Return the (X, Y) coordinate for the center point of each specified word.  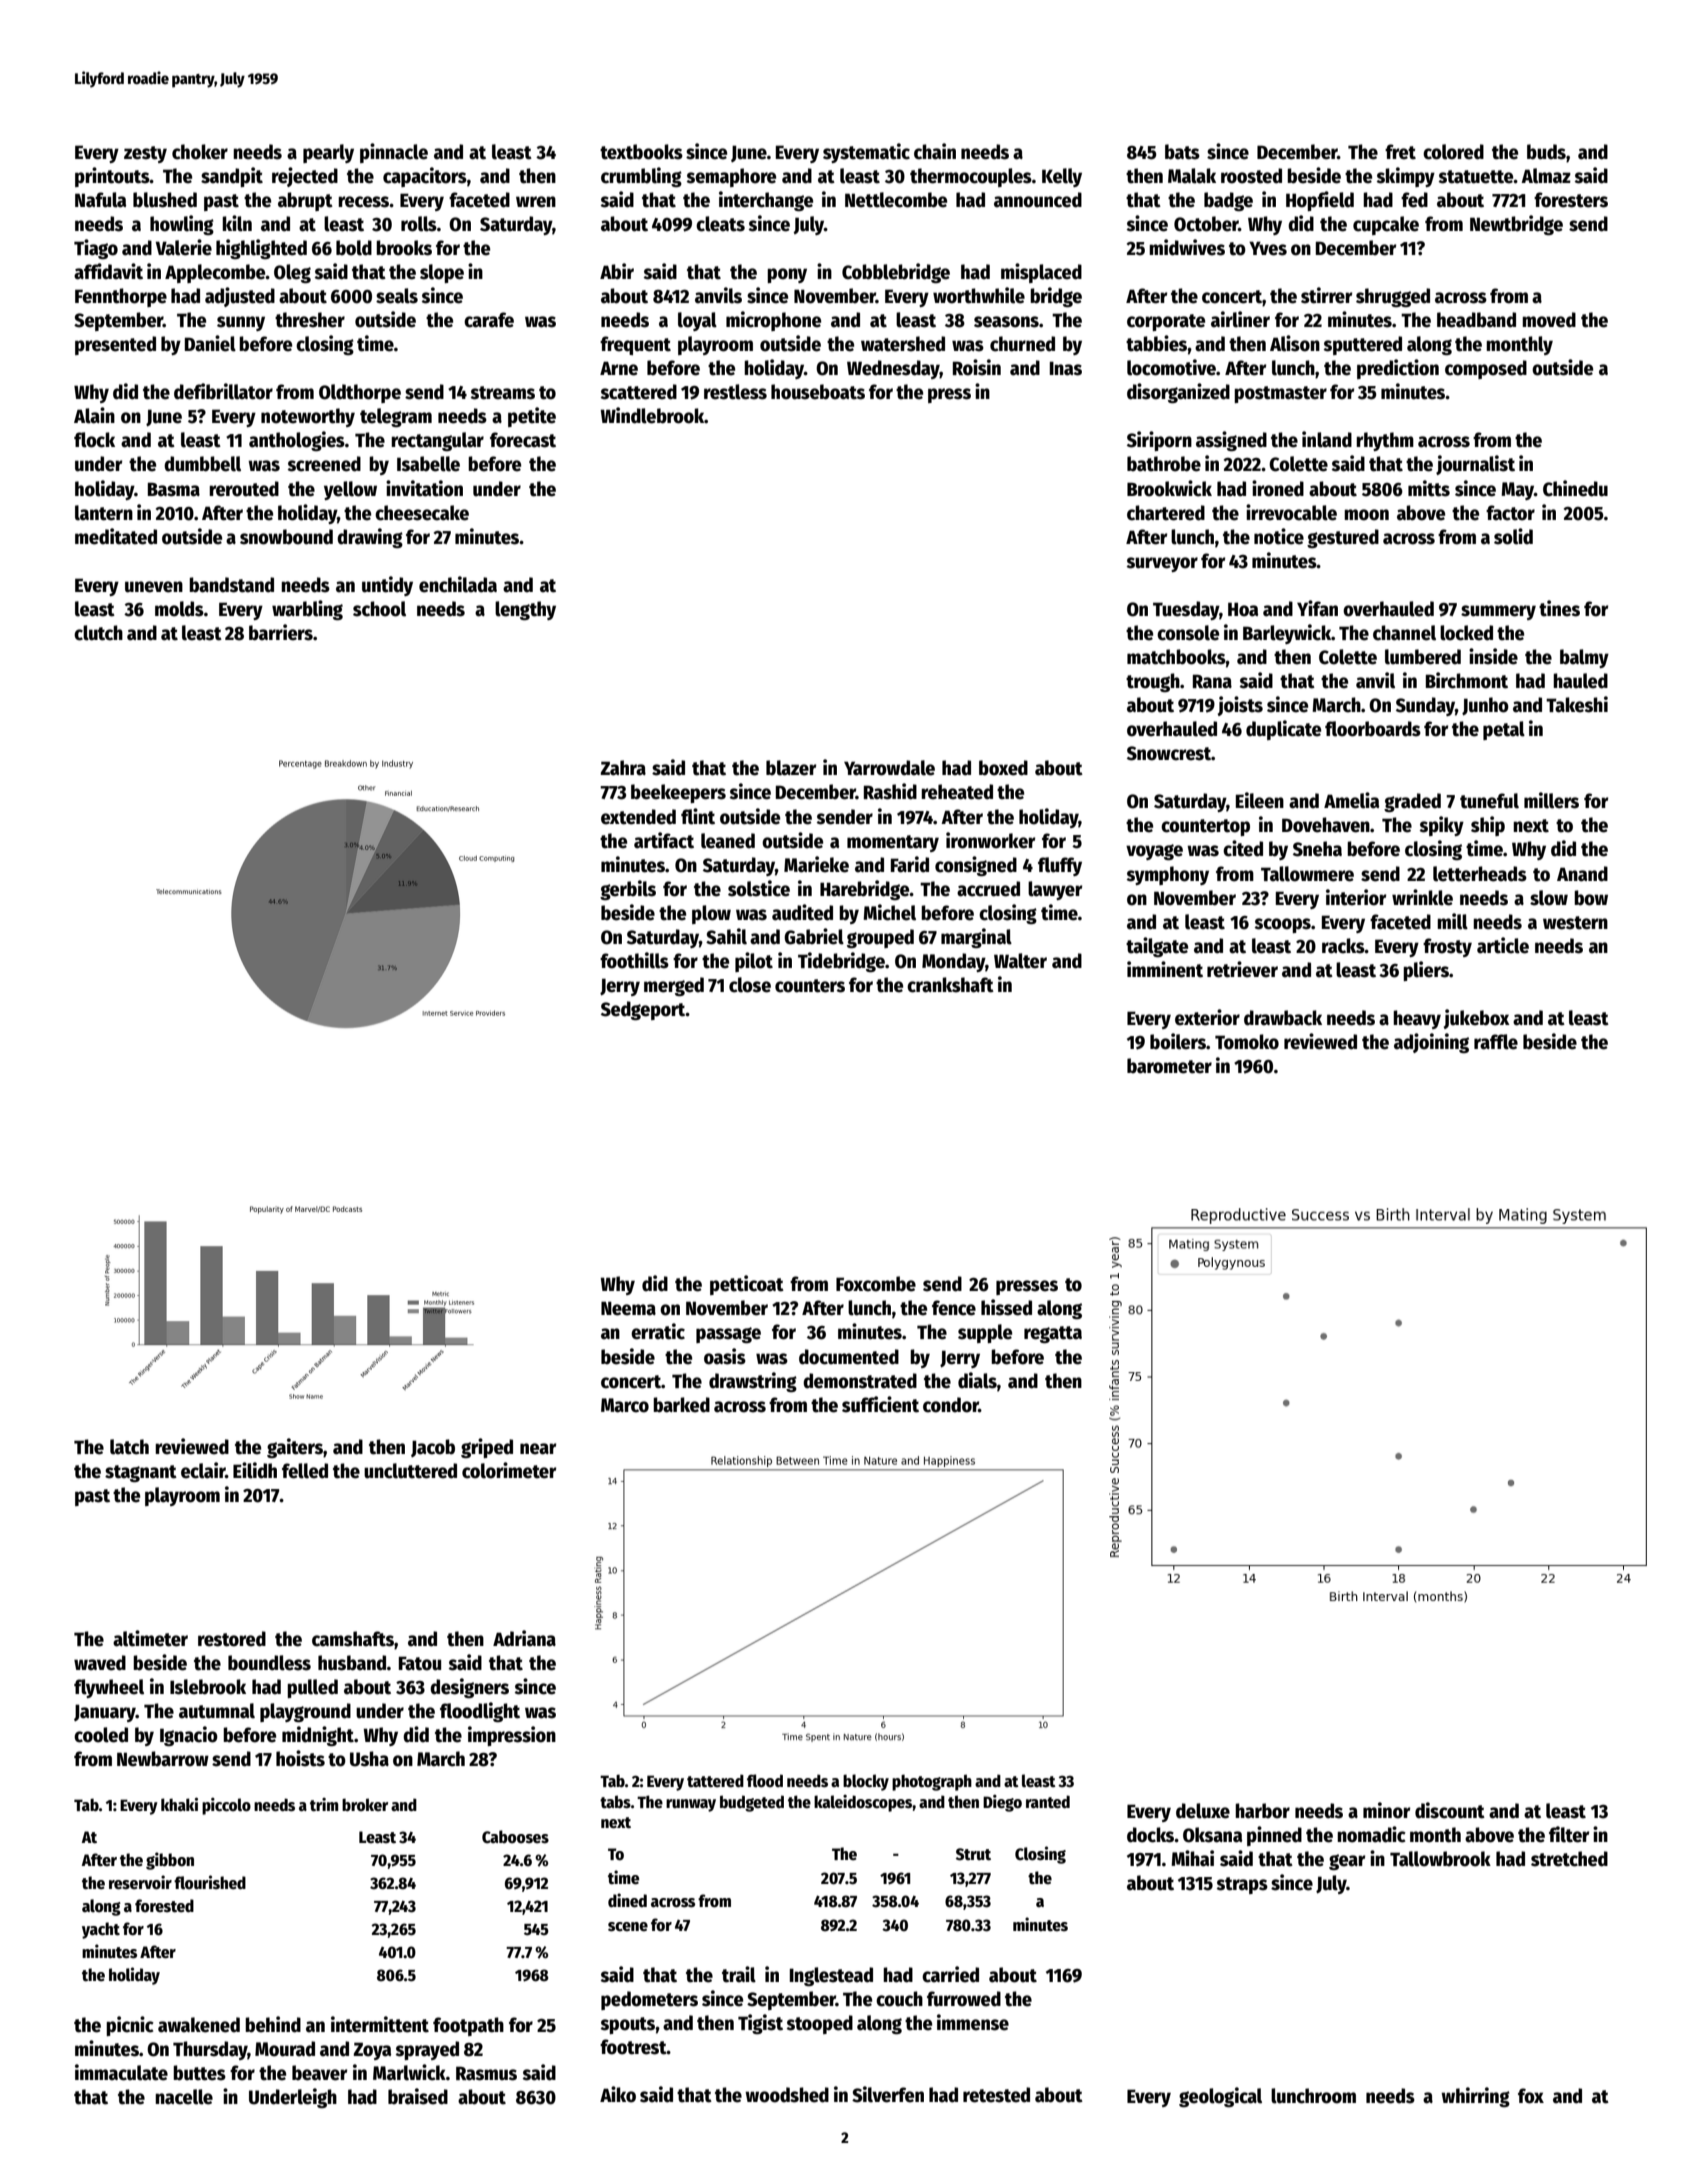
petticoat (747, 1285)
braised (418, 2096)
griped (487, 1448)
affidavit (108, 271)
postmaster (1280, 394)
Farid (910, 864)
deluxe (1203, 1811)
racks (1343, 946)
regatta (1053, 1334)
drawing (370, 538)
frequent (635, 345)
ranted (1048, 1802)
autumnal (217, 1711)
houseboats (818, 392)
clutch (98, 633)
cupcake (1386, 225)
